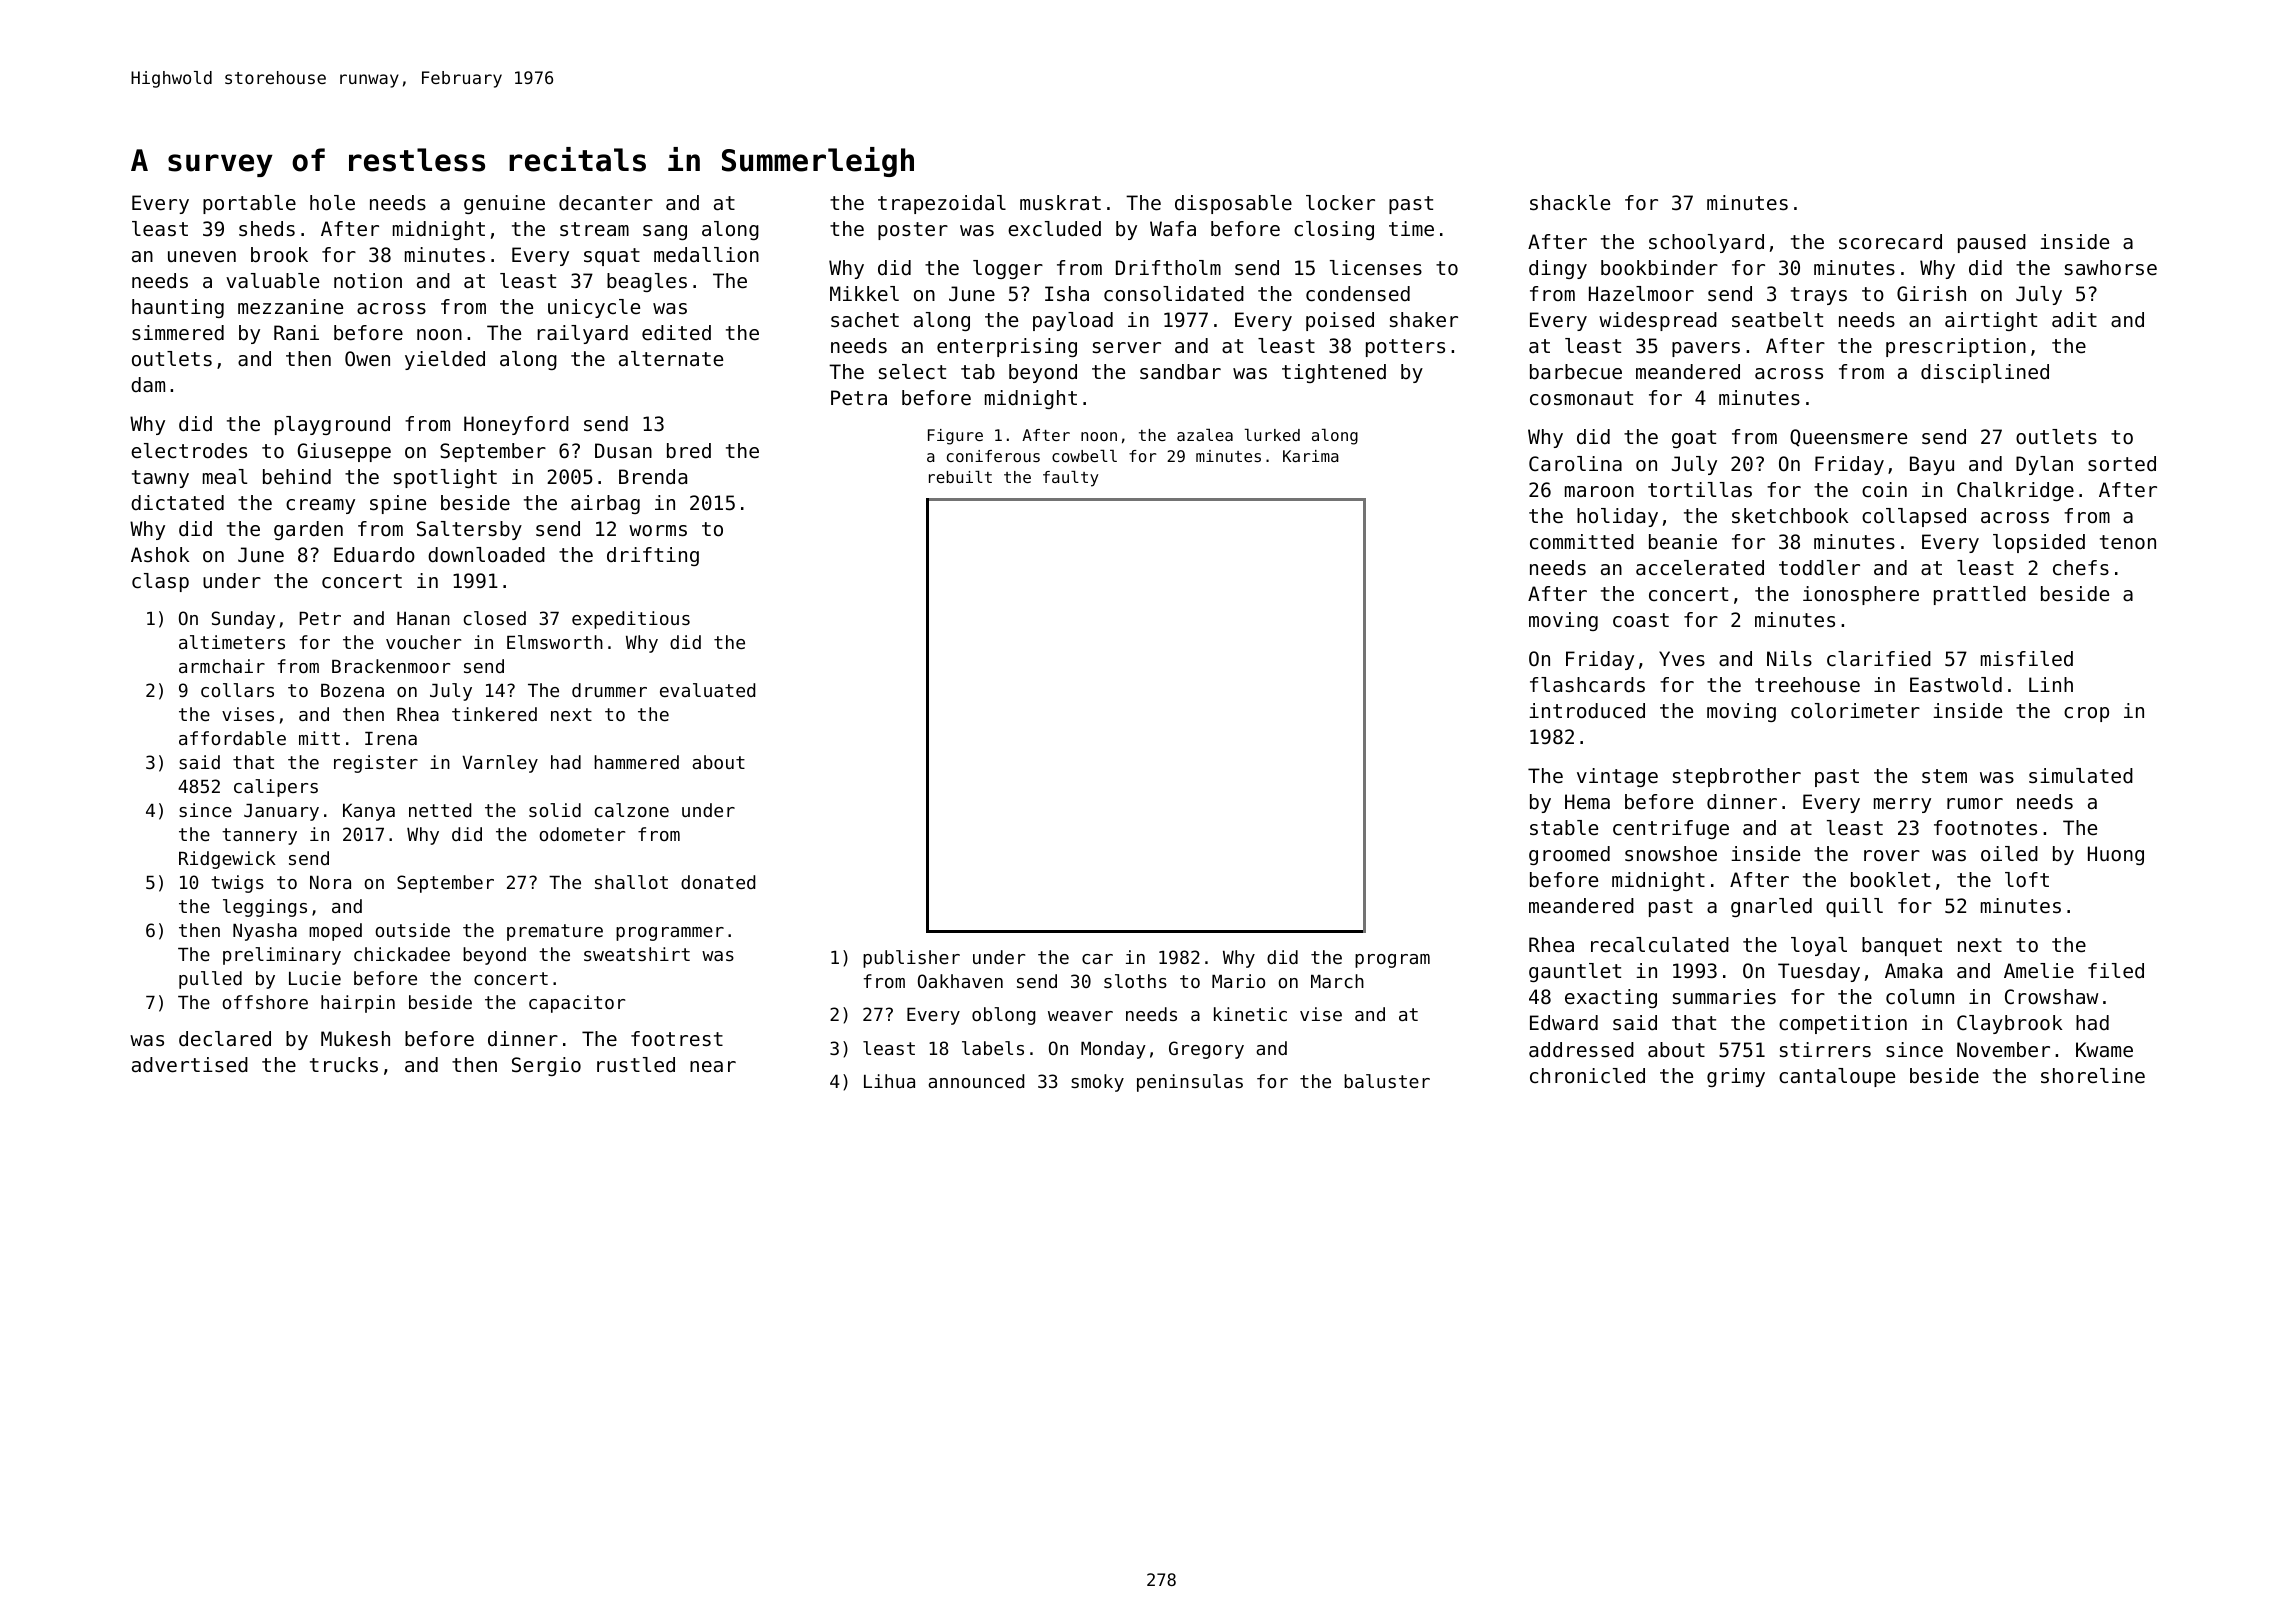 This document has width=2292, height=1620. Describe the element at coordinates (1617, 517) in the document. I see `holiday` at that location.
